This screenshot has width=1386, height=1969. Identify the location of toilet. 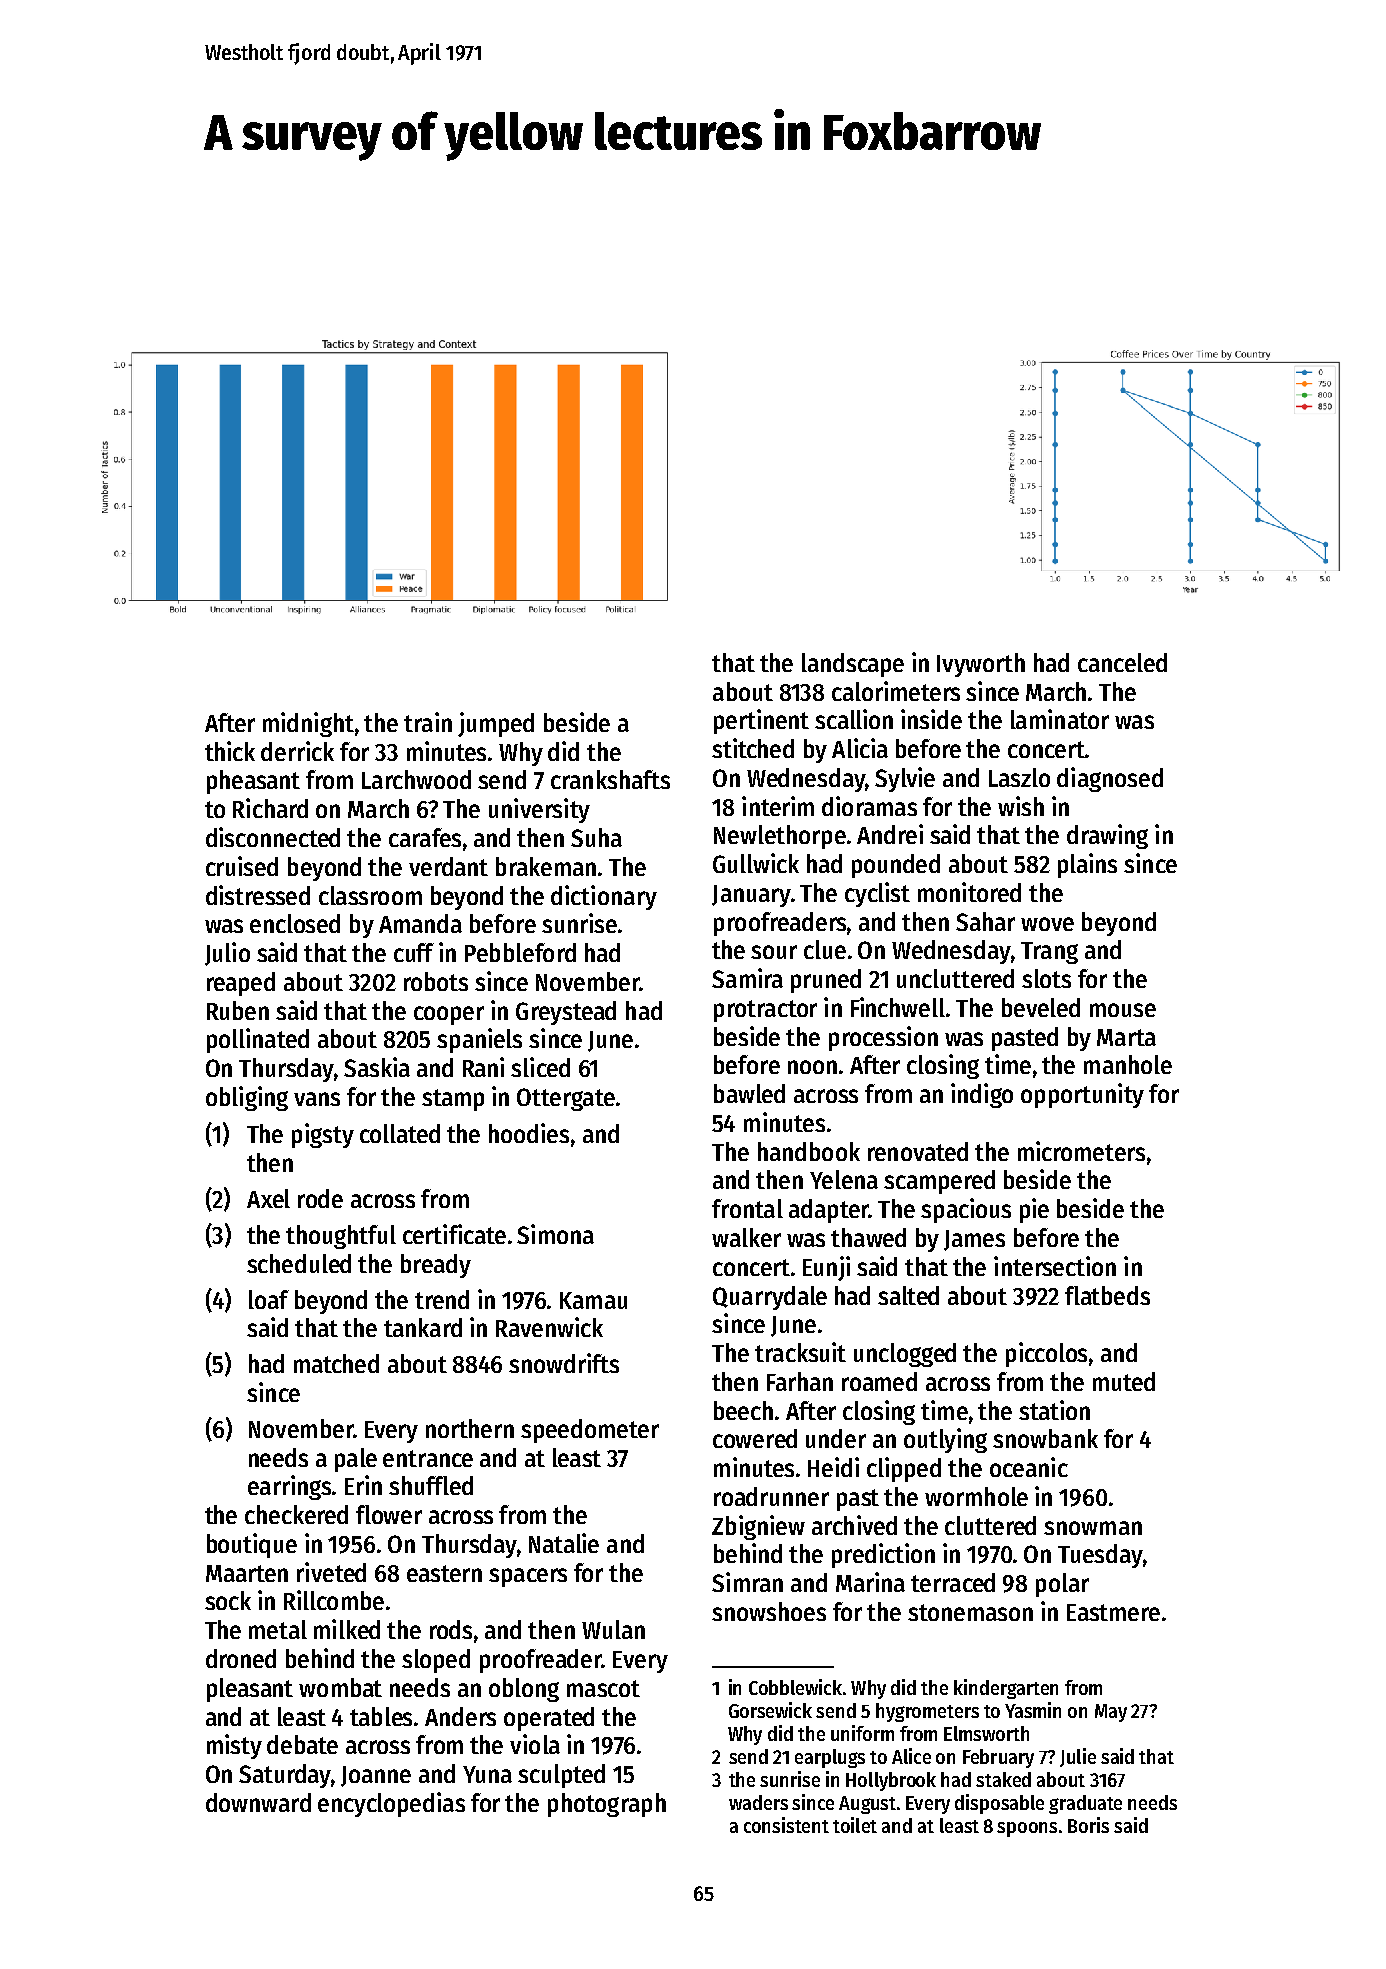
(855, 1825).
